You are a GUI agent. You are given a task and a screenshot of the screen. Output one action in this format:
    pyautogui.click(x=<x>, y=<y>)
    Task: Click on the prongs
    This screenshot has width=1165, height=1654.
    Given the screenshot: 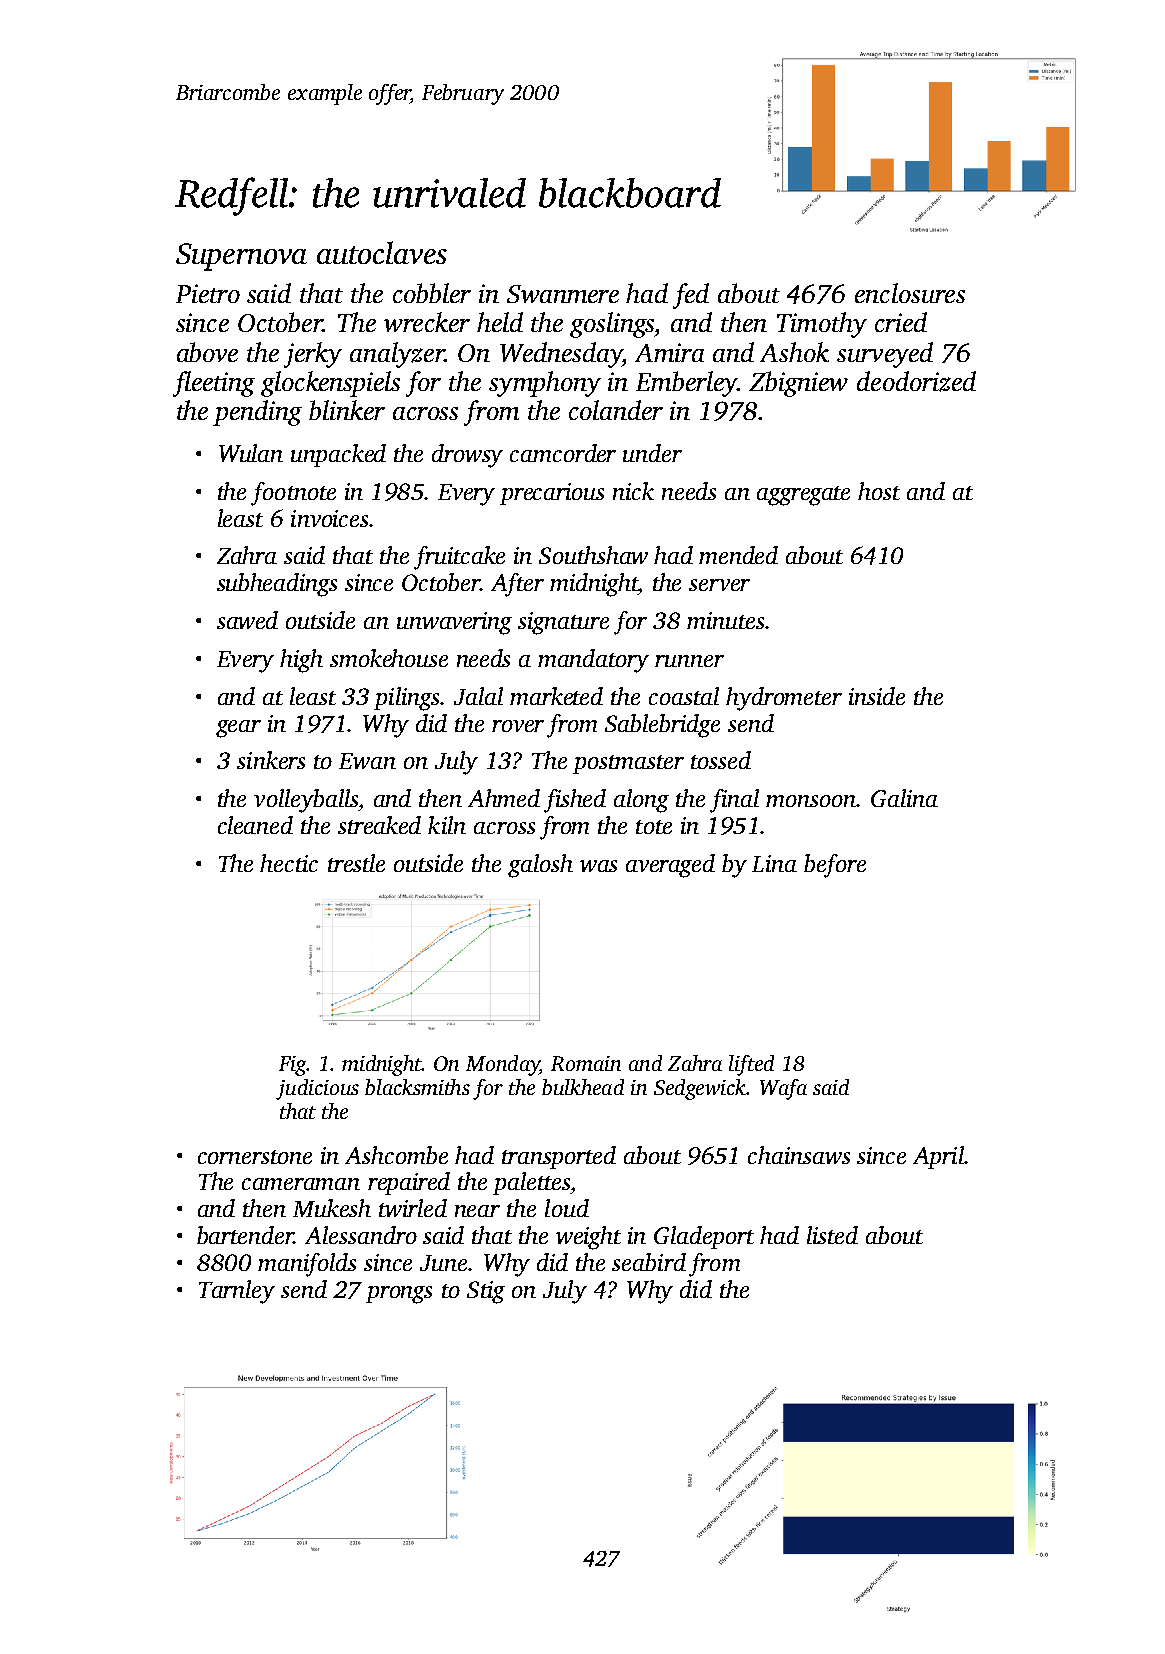 What is the action you would take?
    pyautogui.click(x=399, y=1295)
